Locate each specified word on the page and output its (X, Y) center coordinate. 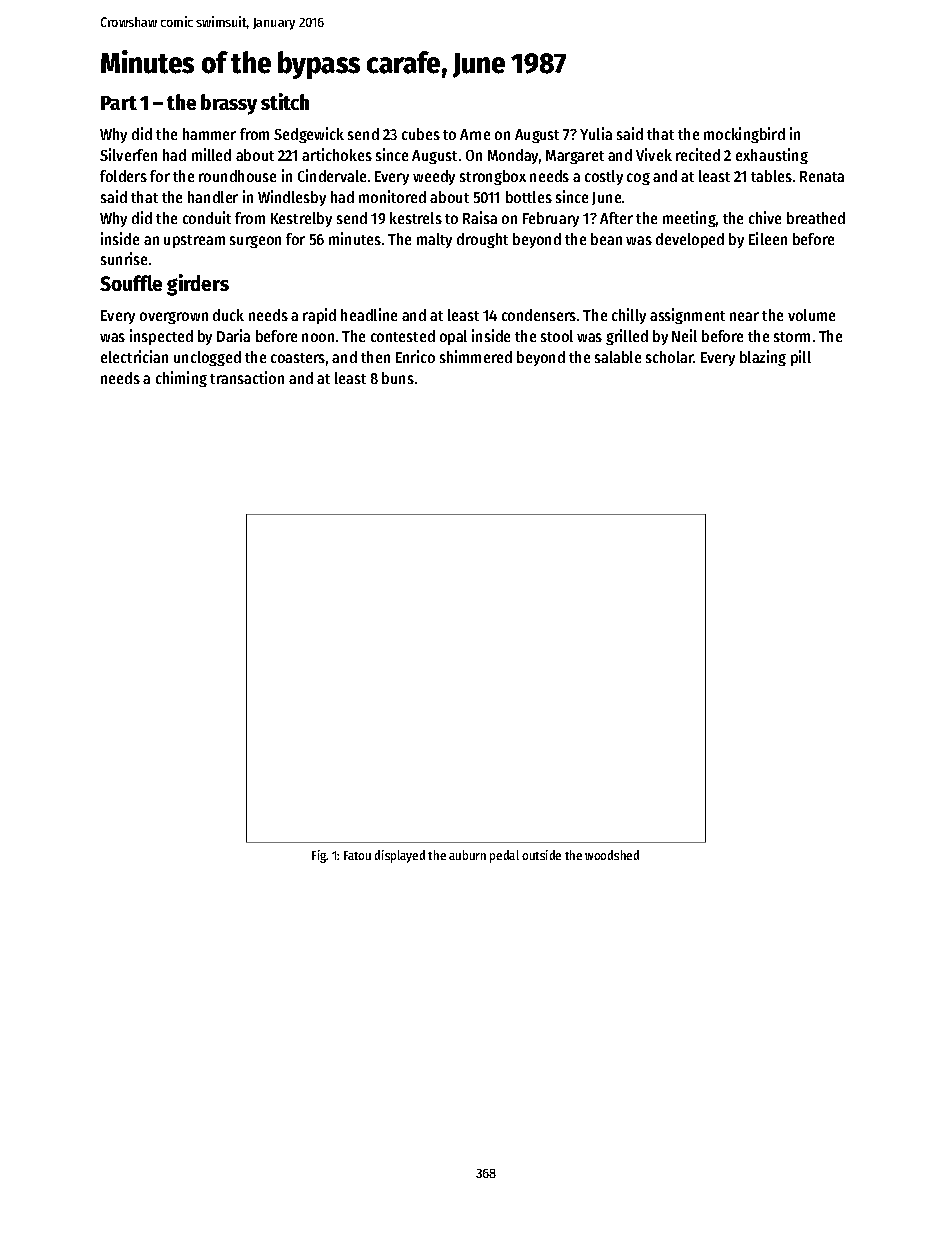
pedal (504, 856)
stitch (285, 101)
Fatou (357, 855)
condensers (539, 315)
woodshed (612, 855)
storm (792, 337)
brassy (229, 104)
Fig (319, 856)
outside (541, 855)
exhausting (772, 156)
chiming (181, 379)
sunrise (124, 258)
